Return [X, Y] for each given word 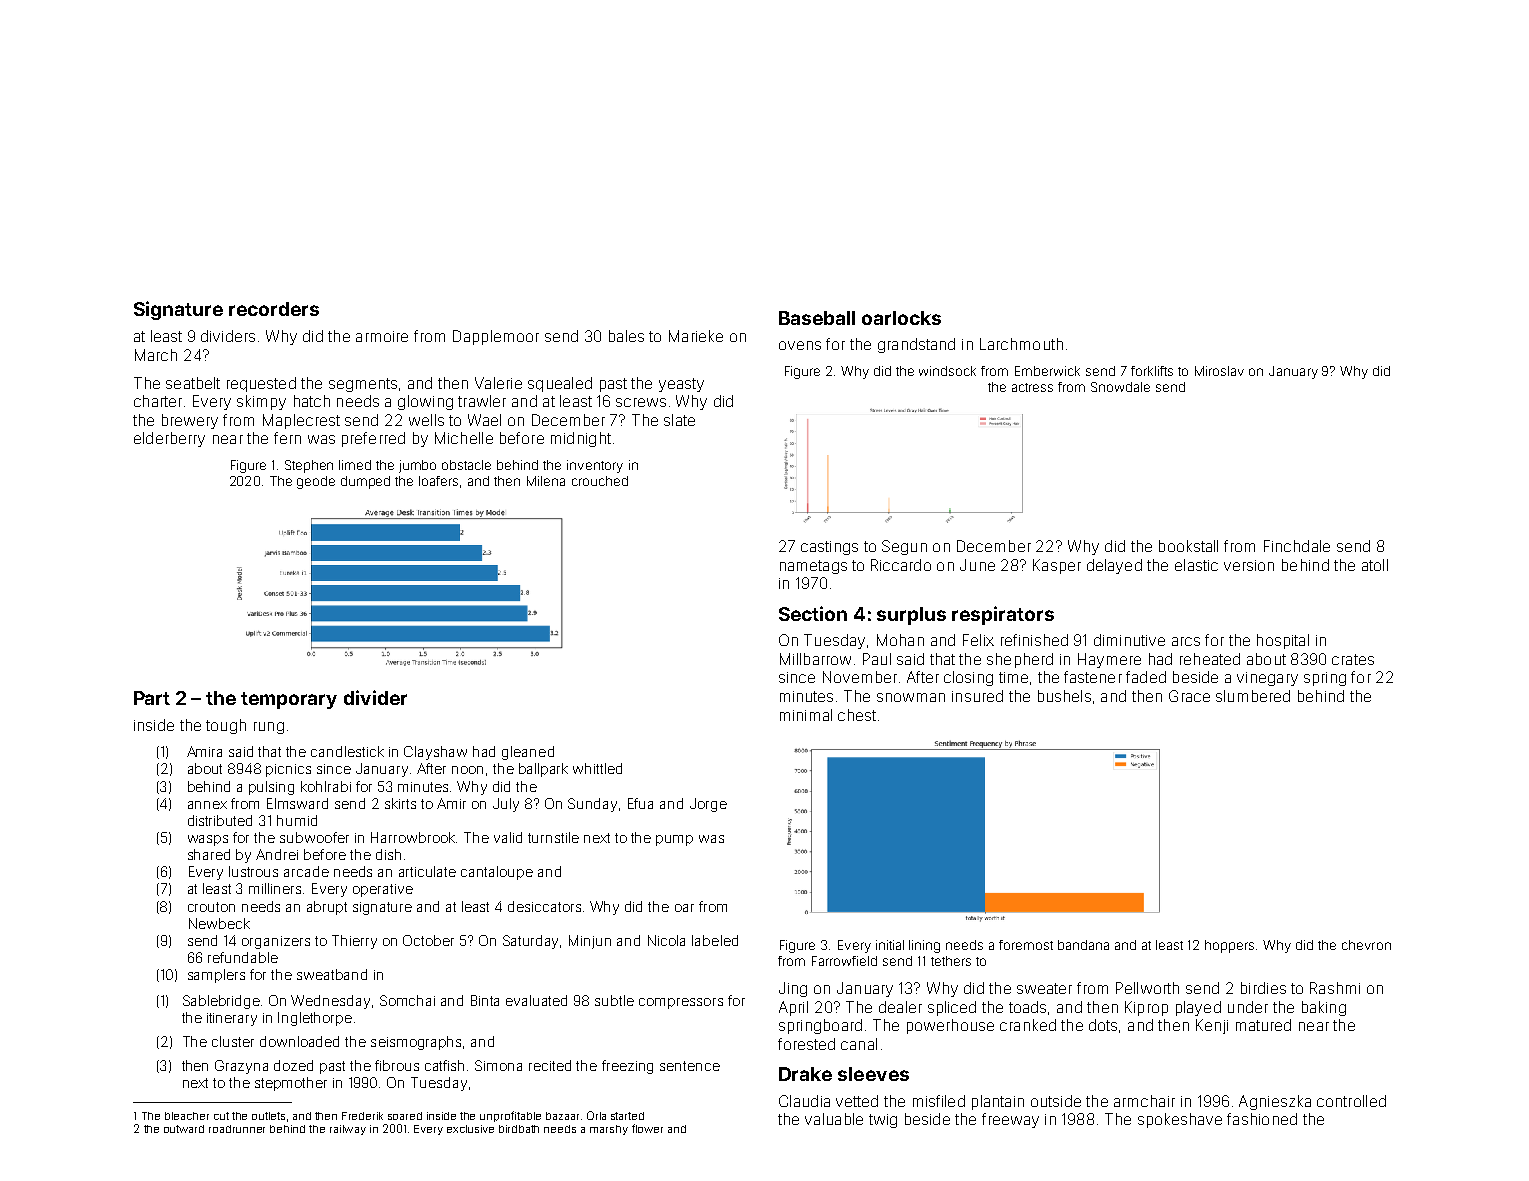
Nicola [666, 940]
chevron [1366, 945]
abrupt [327, 908]
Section [813, 613]
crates [1353, 659]
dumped [365, 482]
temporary [289, 700]
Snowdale [1120, 387]
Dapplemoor [496, 337]
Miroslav [1219, 371]
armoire [382, 336]
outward [184, 1129]
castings [829, 548]
